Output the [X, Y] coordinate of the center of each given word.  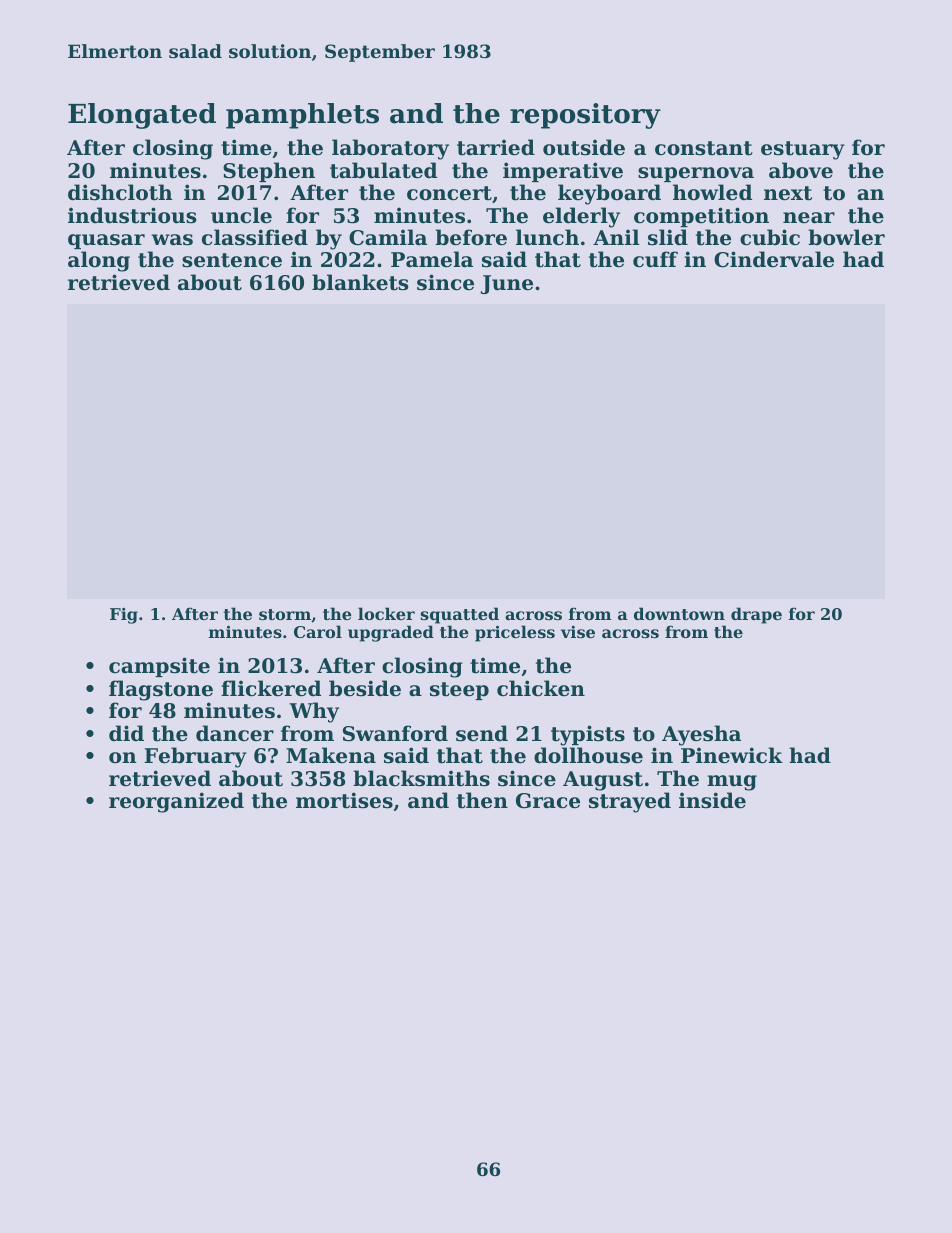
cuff [655, 259]
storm [285, 614]
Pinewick [732, 755]
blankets [360, 282]
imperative [563, 172]
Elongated [142, 116]
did [126, 733]
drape [756, 615]
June [507, 284]
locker [386, 613]
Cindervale [774, 259]
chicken [541, 688]
